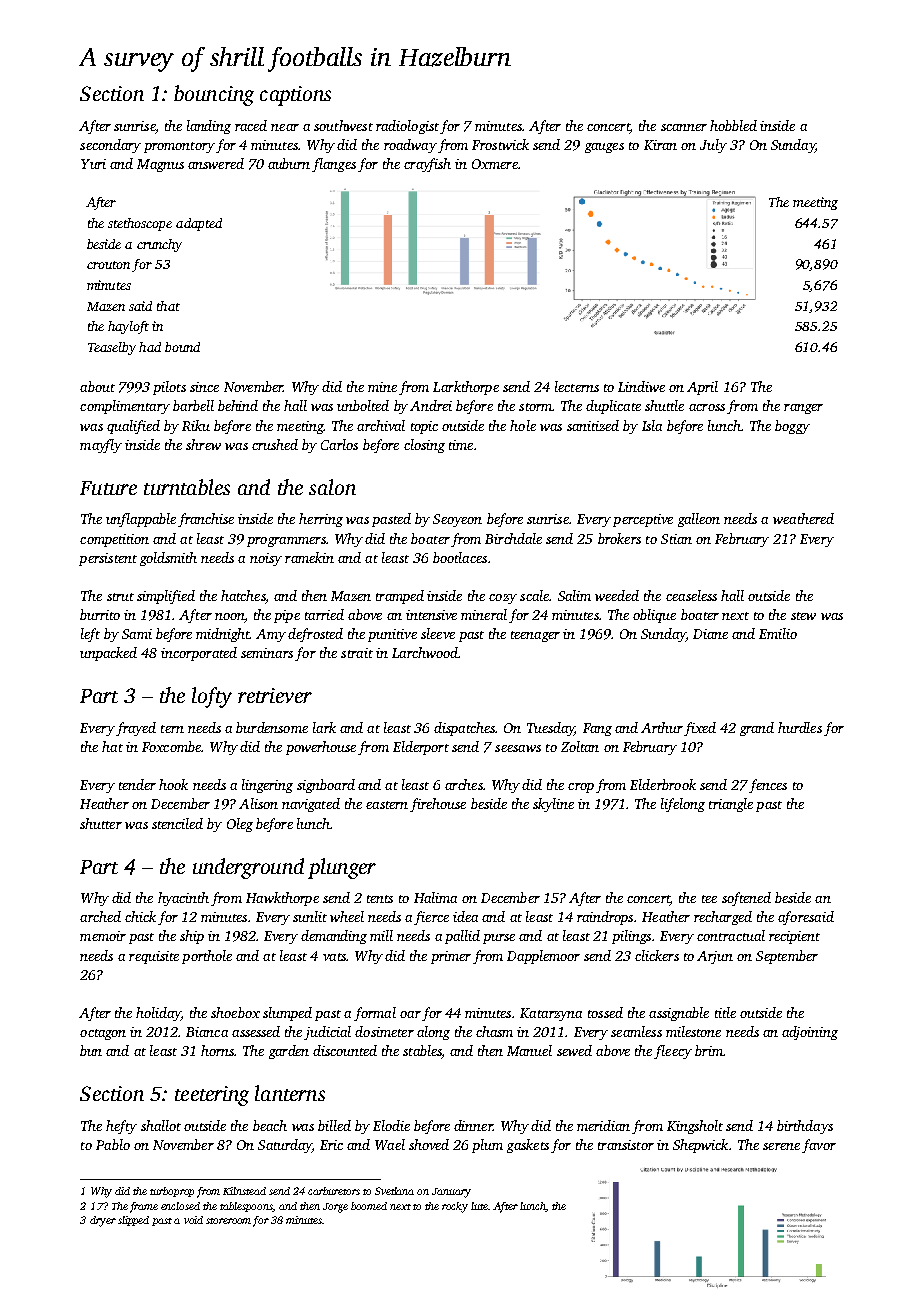 Image resolution: width=924 pixels, height=1308 pixels. Describe the element at coordinates (464, 784) in the document. I see `arches` at that location.
